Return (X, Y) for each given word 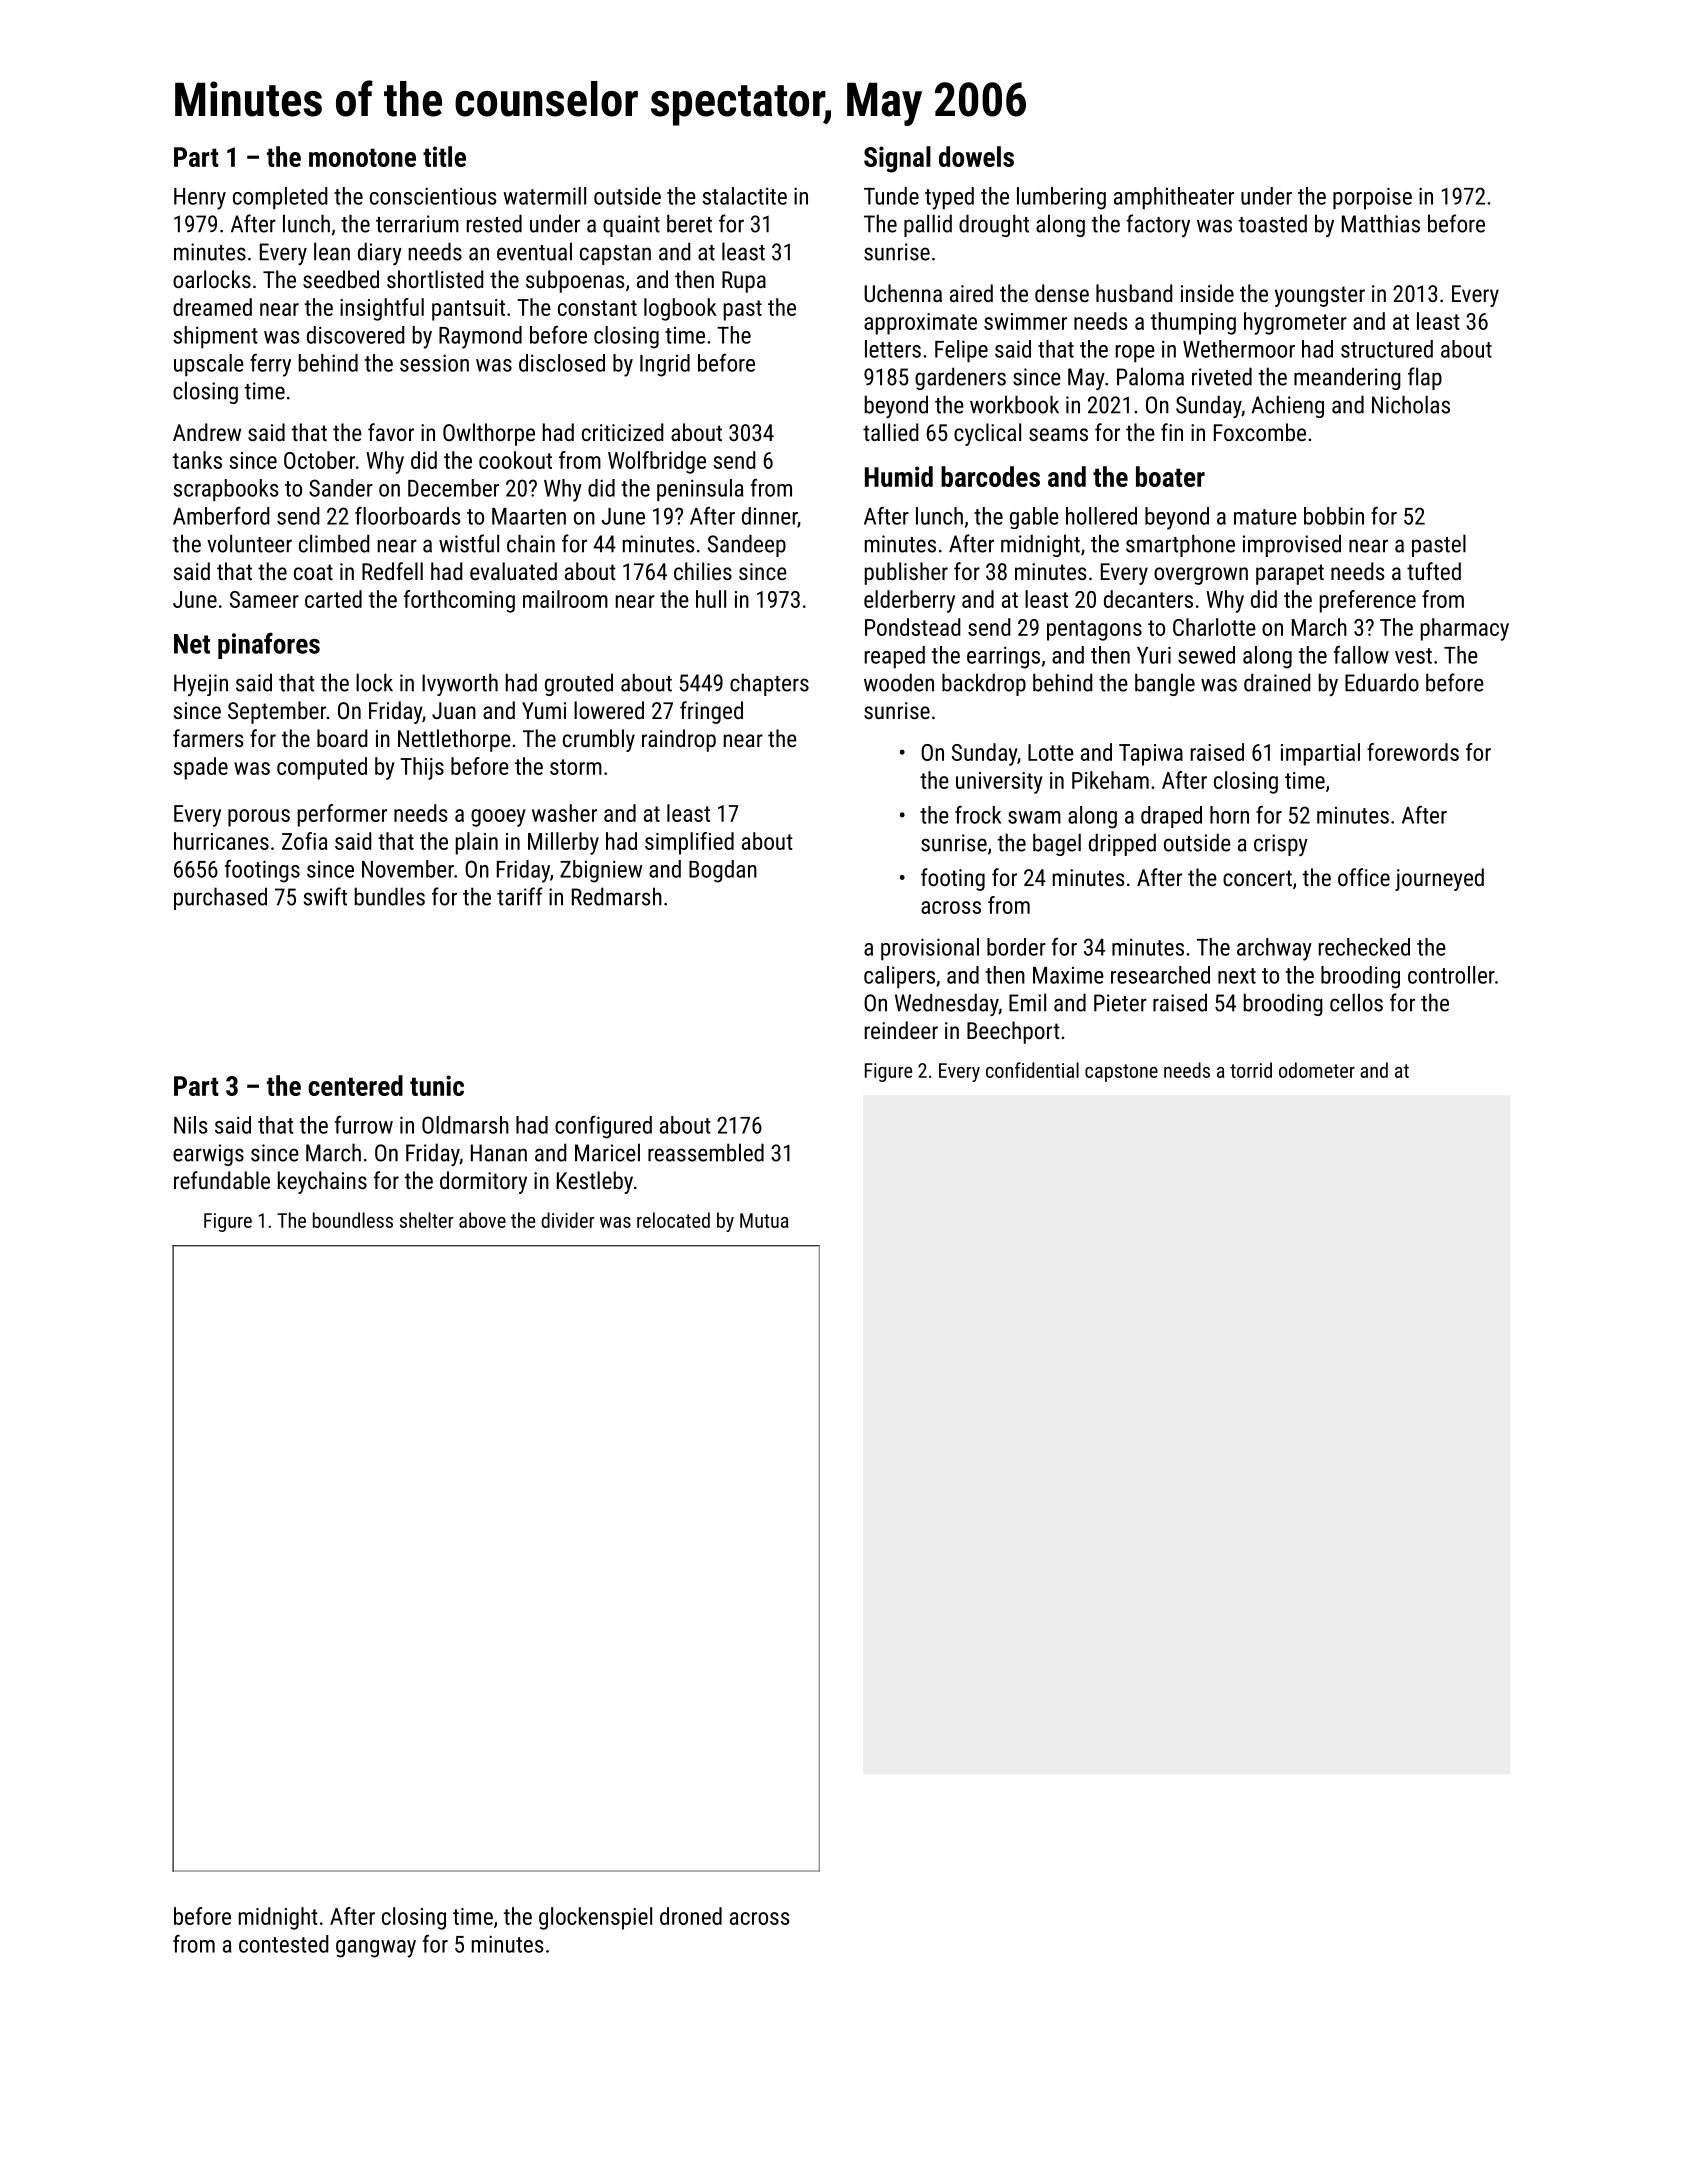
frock (978, 814)
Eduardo (1382, 682)
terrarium (417, 224)
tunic (437, 1085)
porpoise (1372, 198)
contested (284, 1944)
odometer (1317, 1070)
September (277, 712)
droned (691, 1916)
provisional (930, 949)
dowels (976, 156)
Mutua (764, 1220)
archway (1274, 949)
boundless (353, 1220)
